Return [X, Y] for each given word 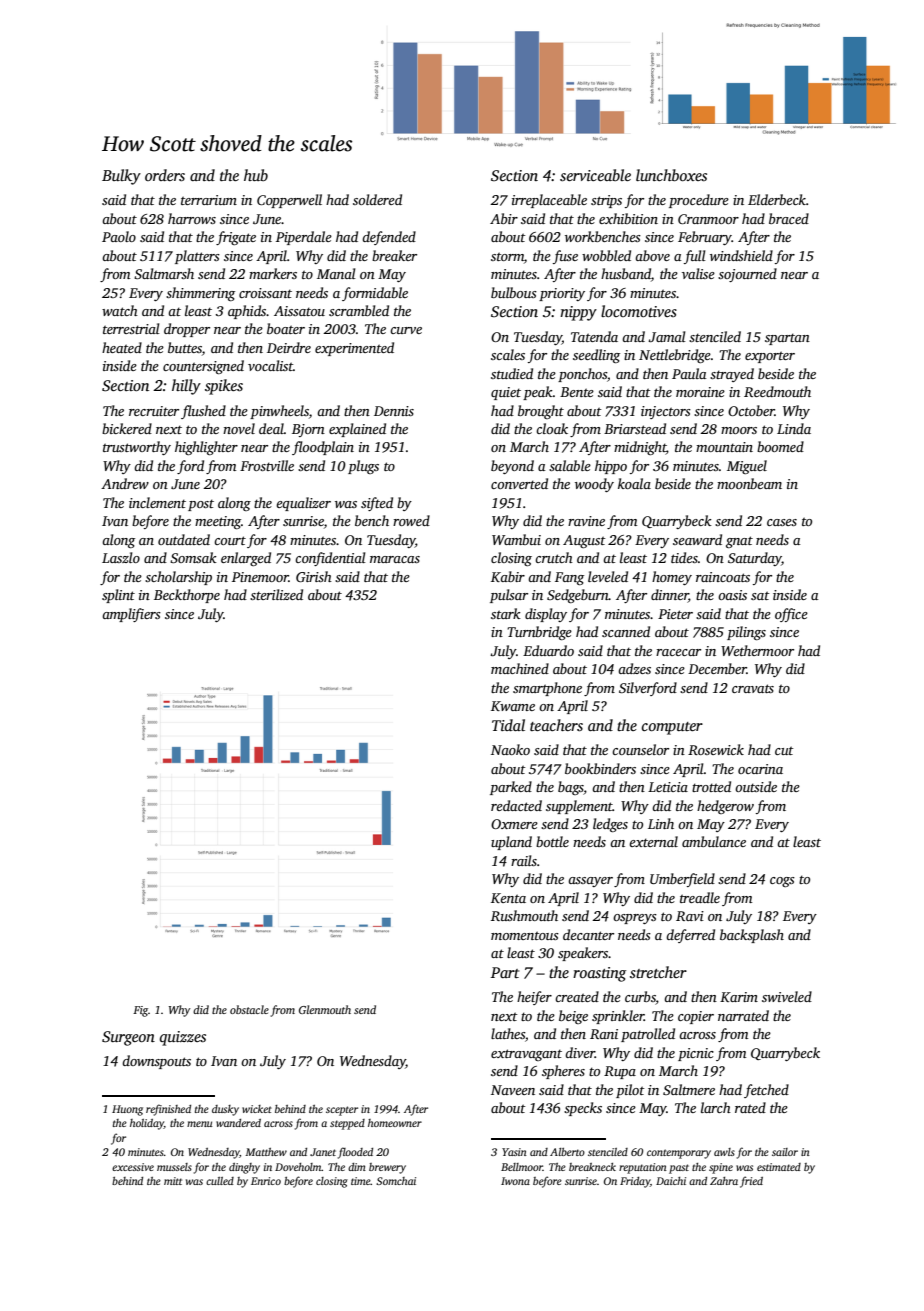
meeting [218, 522]
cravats [753, 688]
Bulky [121, 177]
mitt [173, 1181]
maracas [395, 559]
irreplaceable [549, 201]
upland [511, 843]
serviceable [595, 175]
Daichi [671, 1181]
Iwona [515, 1181]
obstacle [249, 1009]
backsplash [752, 936]
